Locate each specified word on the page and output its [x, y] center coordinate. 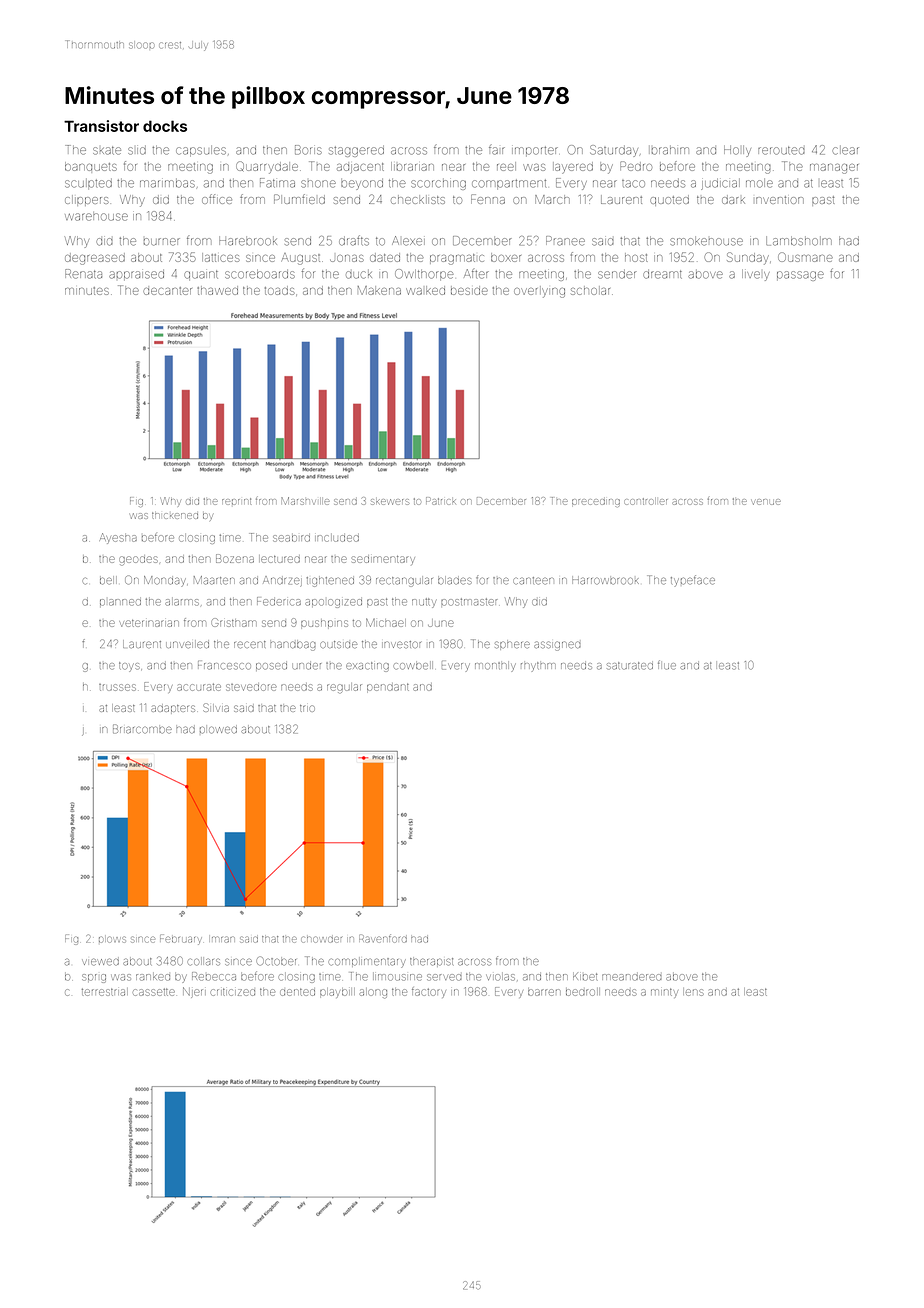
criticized [233, 992]
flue [667, 665]
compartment [509, 184]
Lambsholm [799, 241]
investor [401, 644]
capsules [201, 151]
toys [129, 667]
